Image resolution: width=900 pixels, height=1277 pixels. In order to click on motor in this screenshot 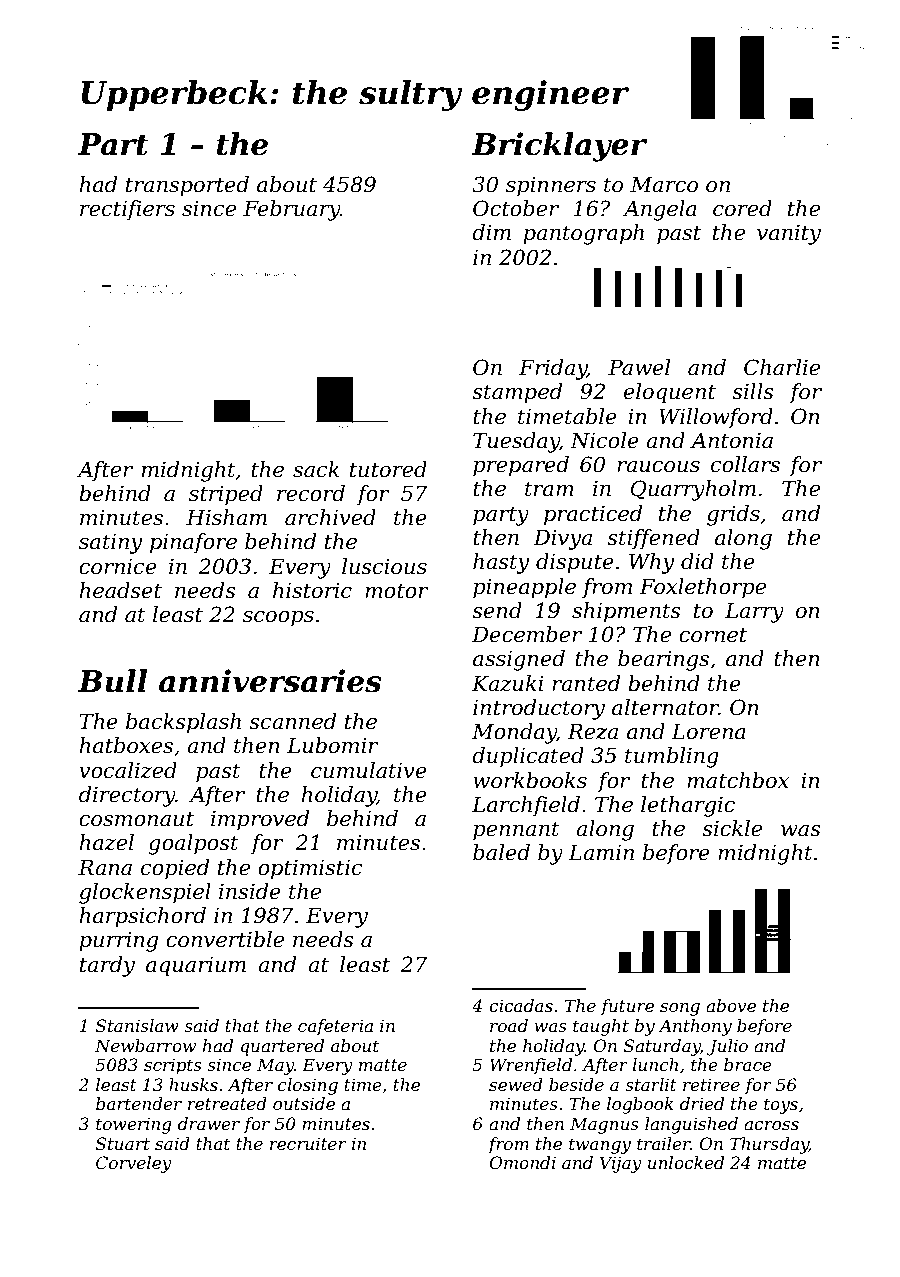, I will do `click(397, 591)`.
